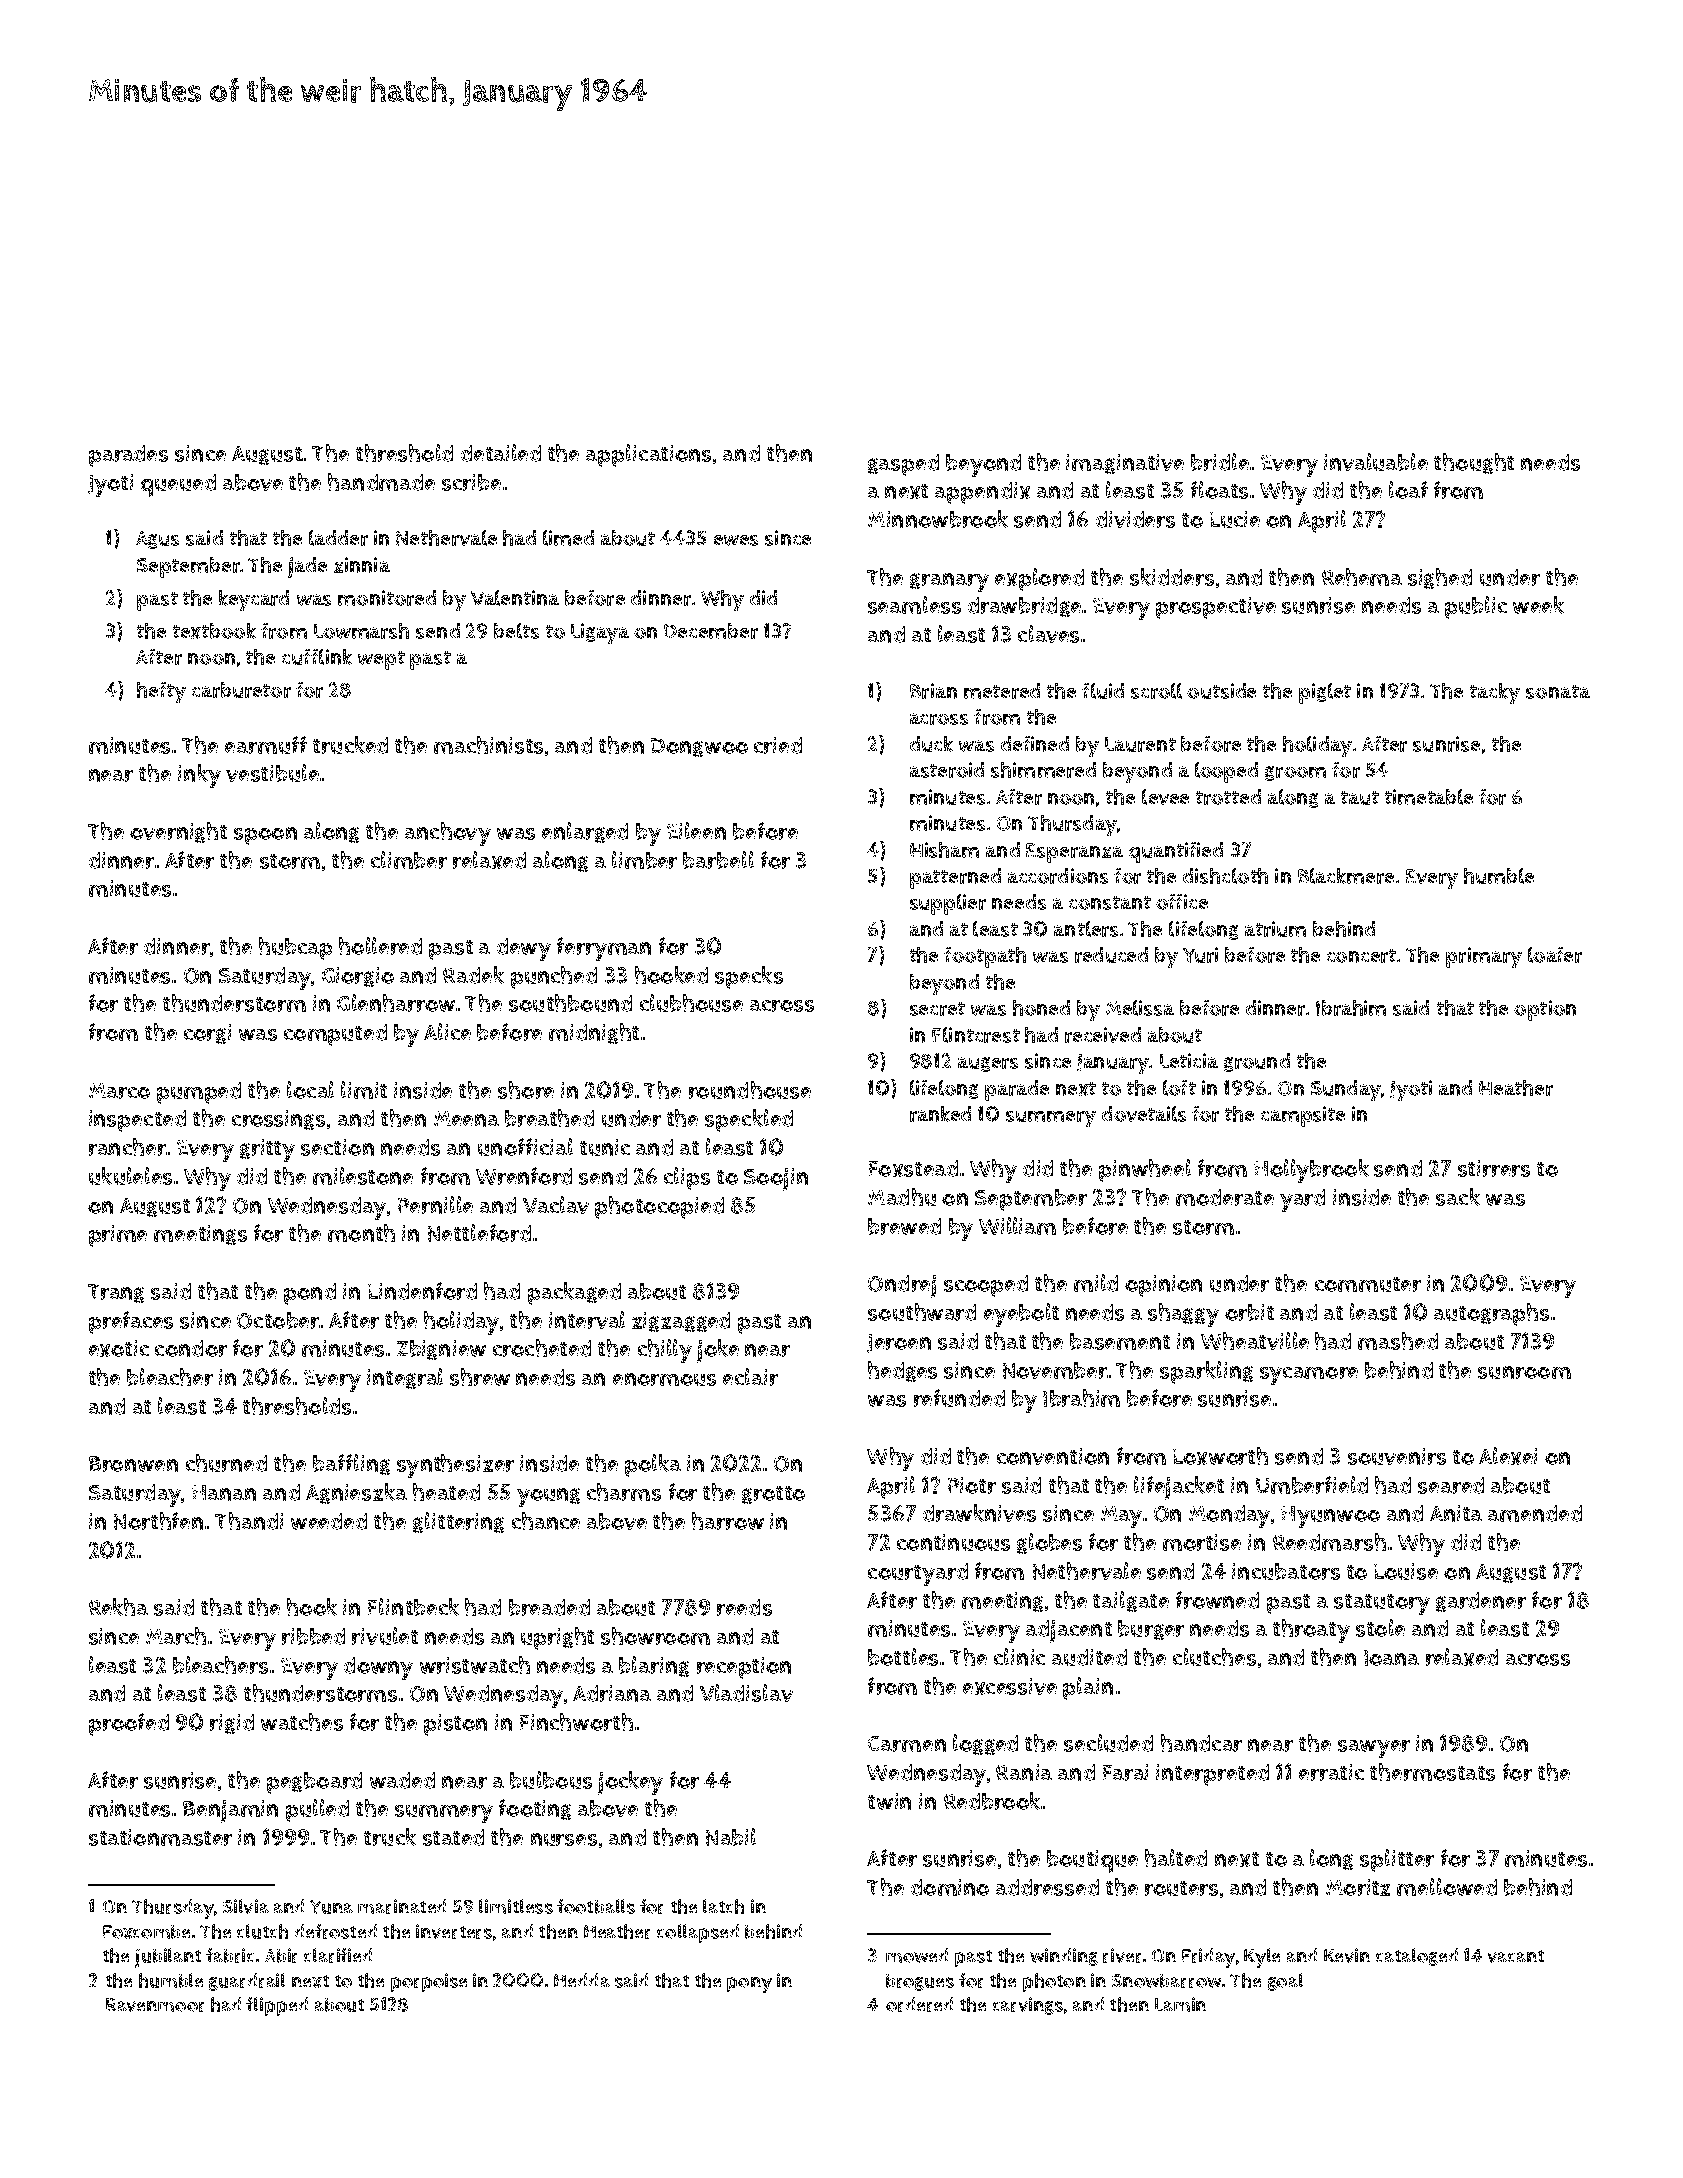  What do you see at coordinates (746, 1693) in the screenshot?
I see `Vladislav` at bounding box center [746, 1693].
